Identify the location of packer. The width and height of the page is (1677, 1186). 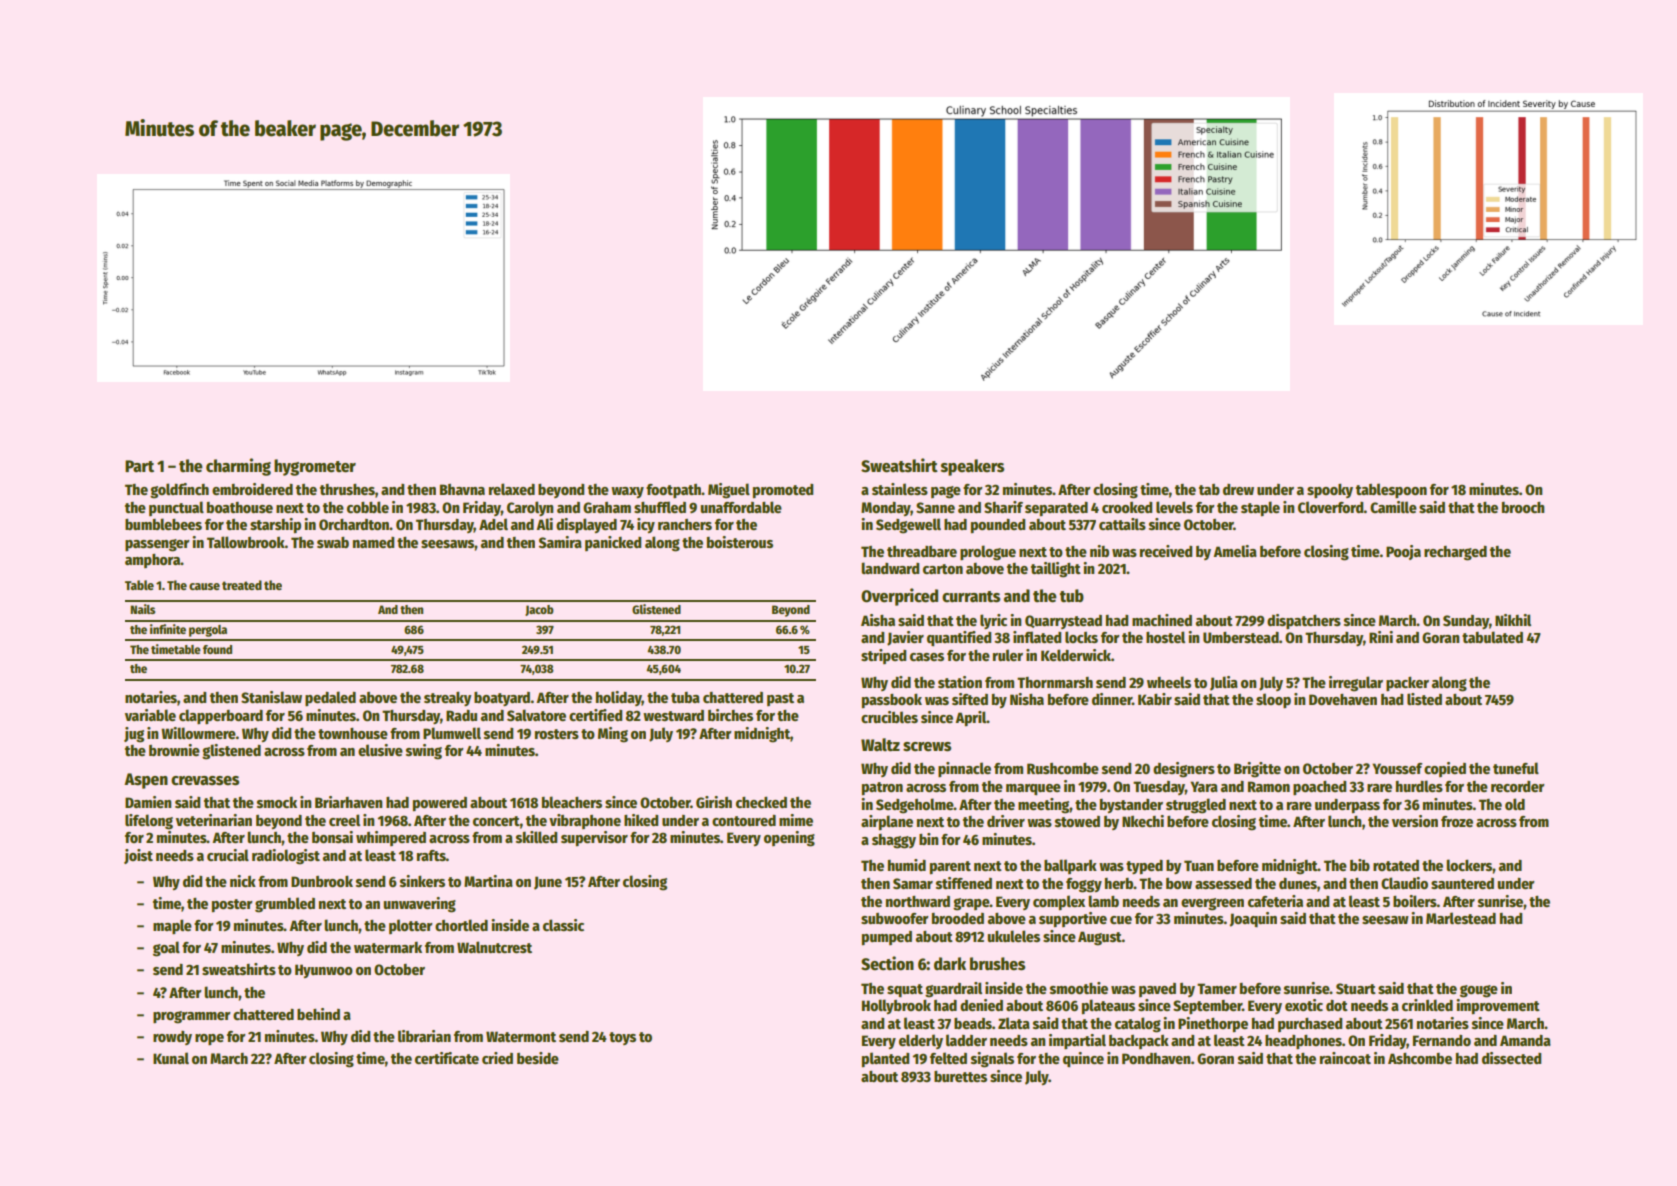
(1407, 683).
